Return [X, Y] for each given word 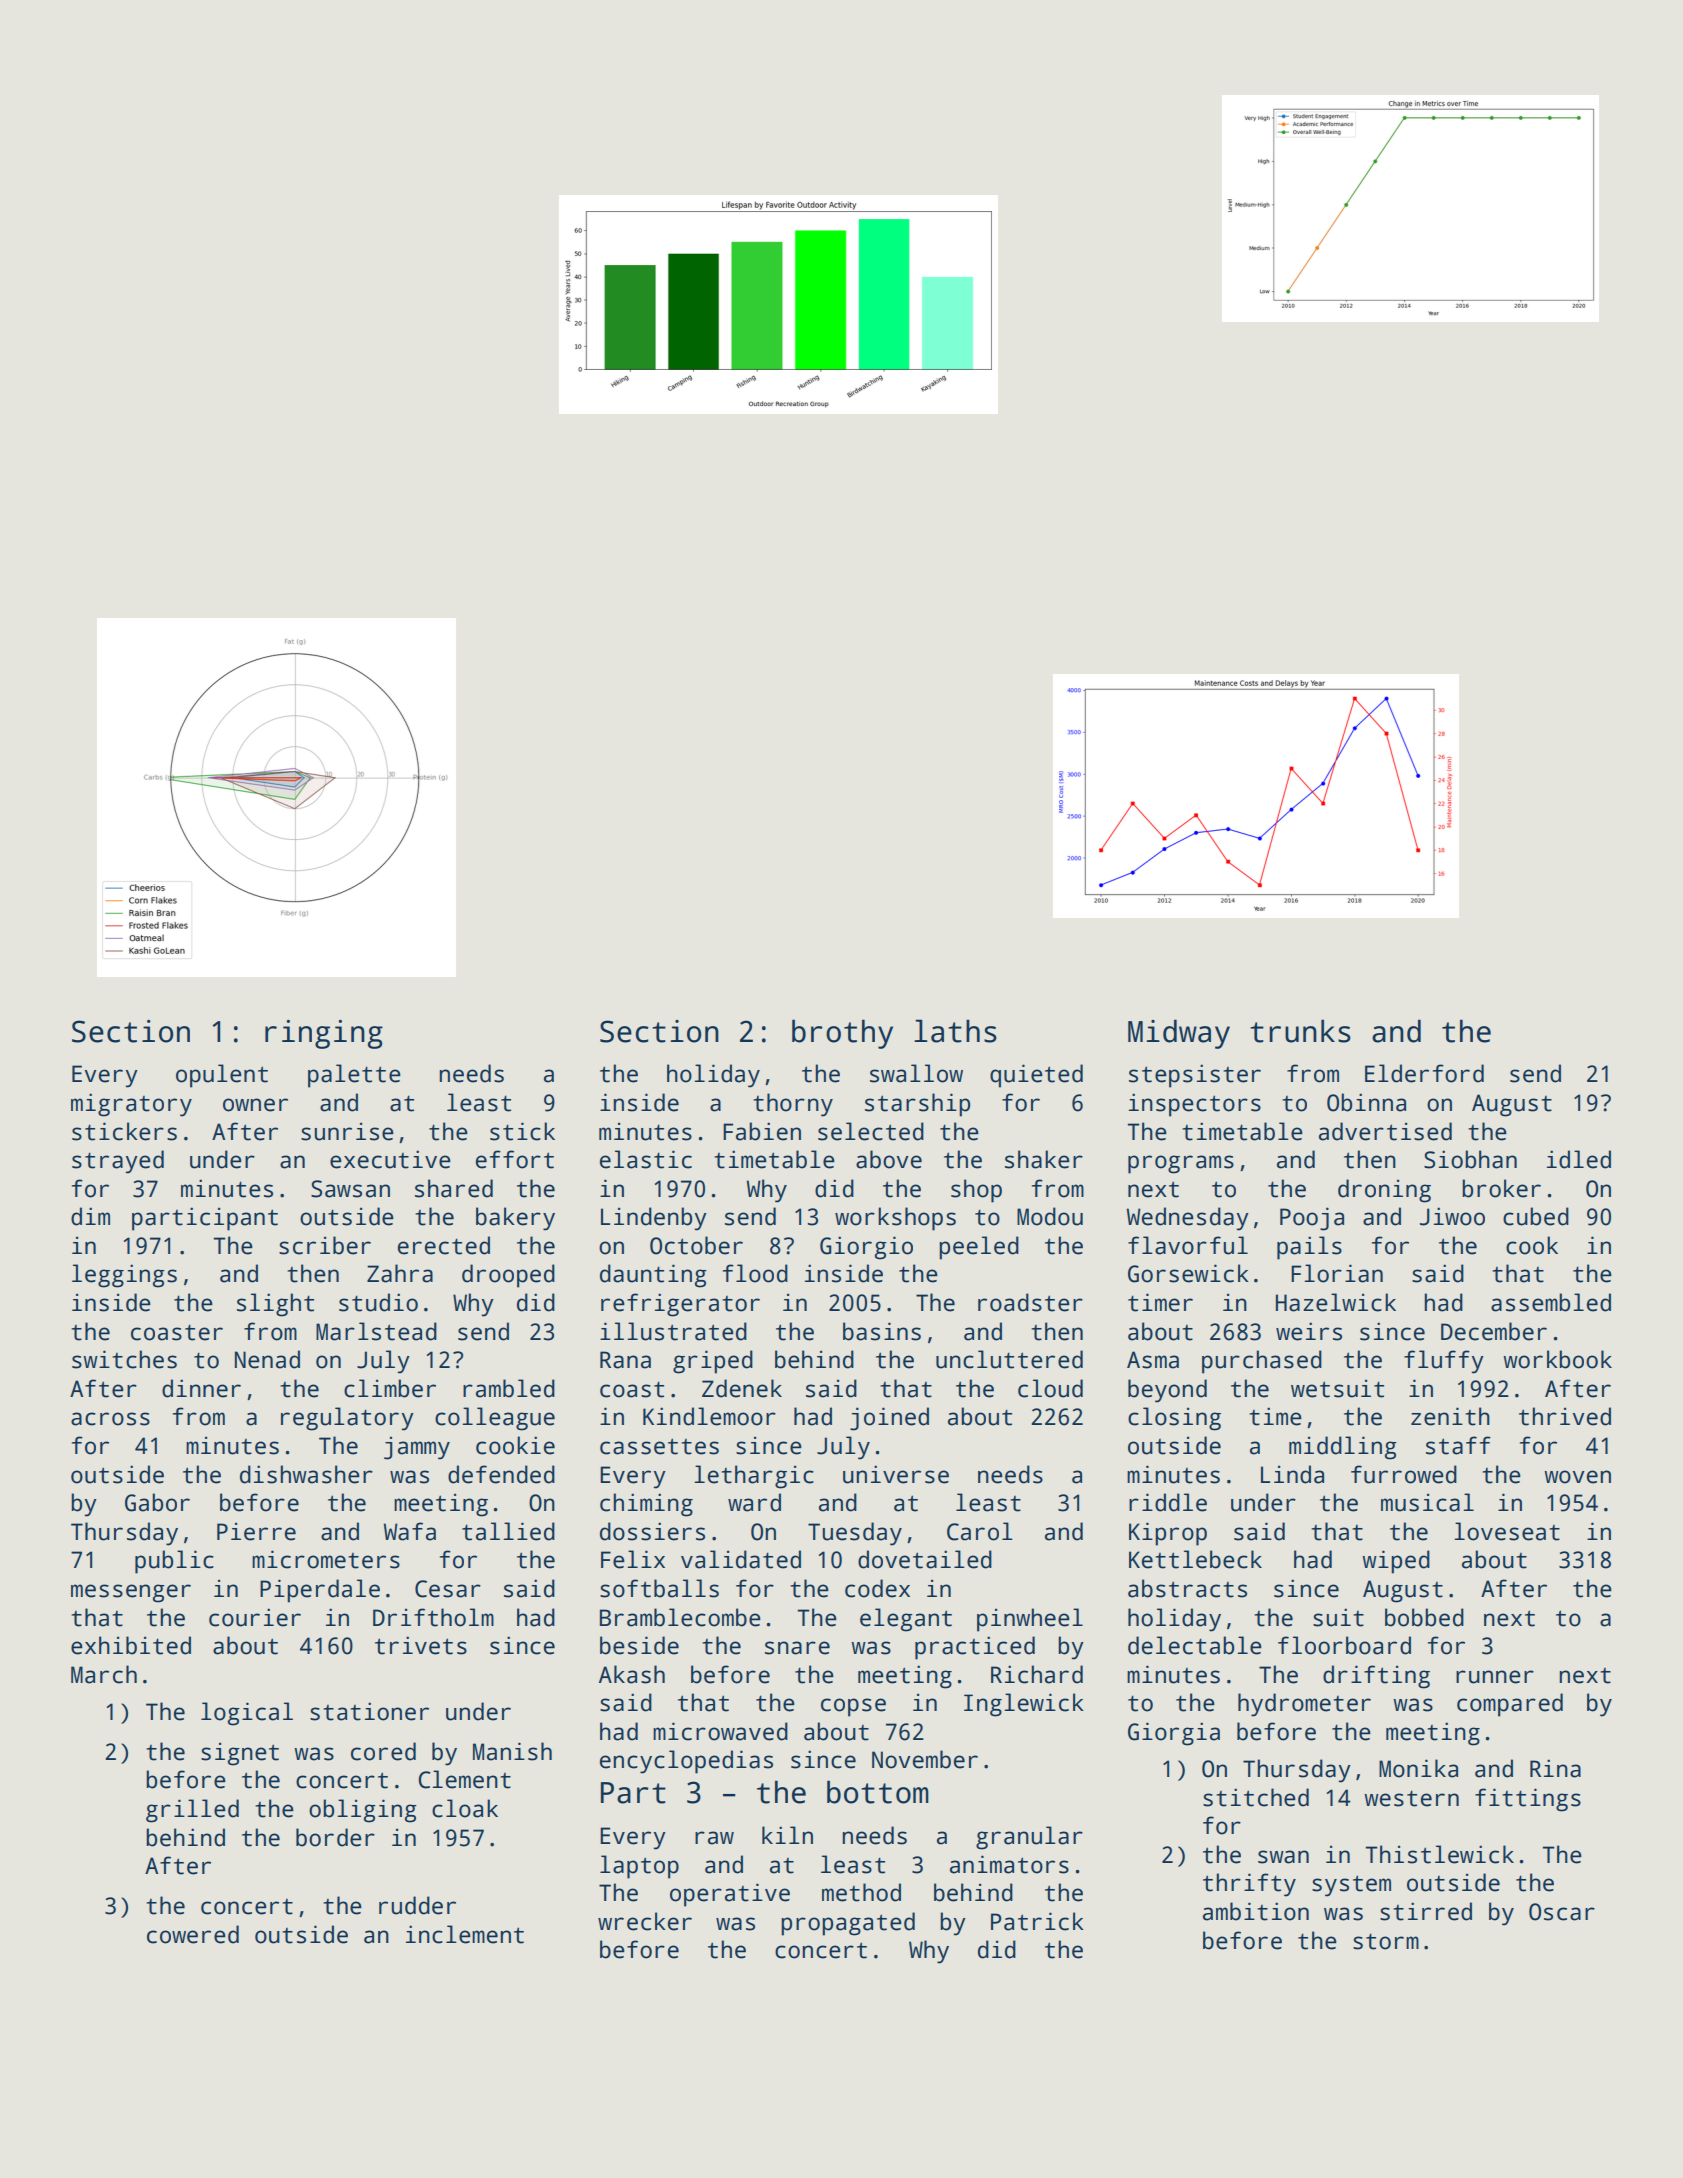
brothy [842, 1034]
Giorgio [866, 1248]
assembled [1551, 1302]
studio [378, 1302]
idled [1579, 1159]
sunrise [347, 1131]
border [335, 1837]
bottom [878, 1792]
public [174, 1562]
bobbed [1424, 1617]
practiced [975, 1648]
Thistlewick [1440, 1854]
